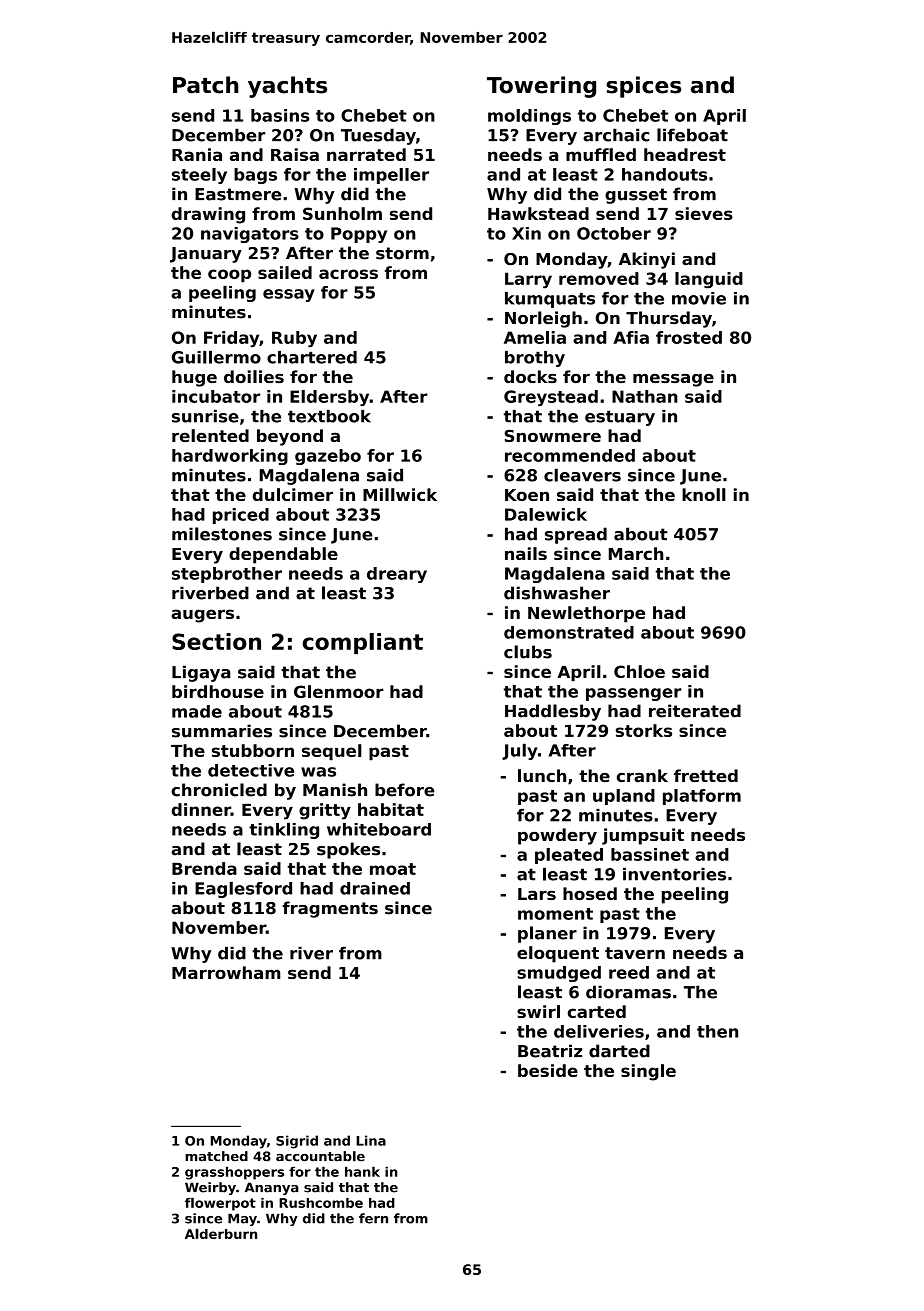 The width and height of the screenshot is (924, 1311). Describe the element at coordinates (704, 213) in the screenshot. I see `sieves` at that location.
